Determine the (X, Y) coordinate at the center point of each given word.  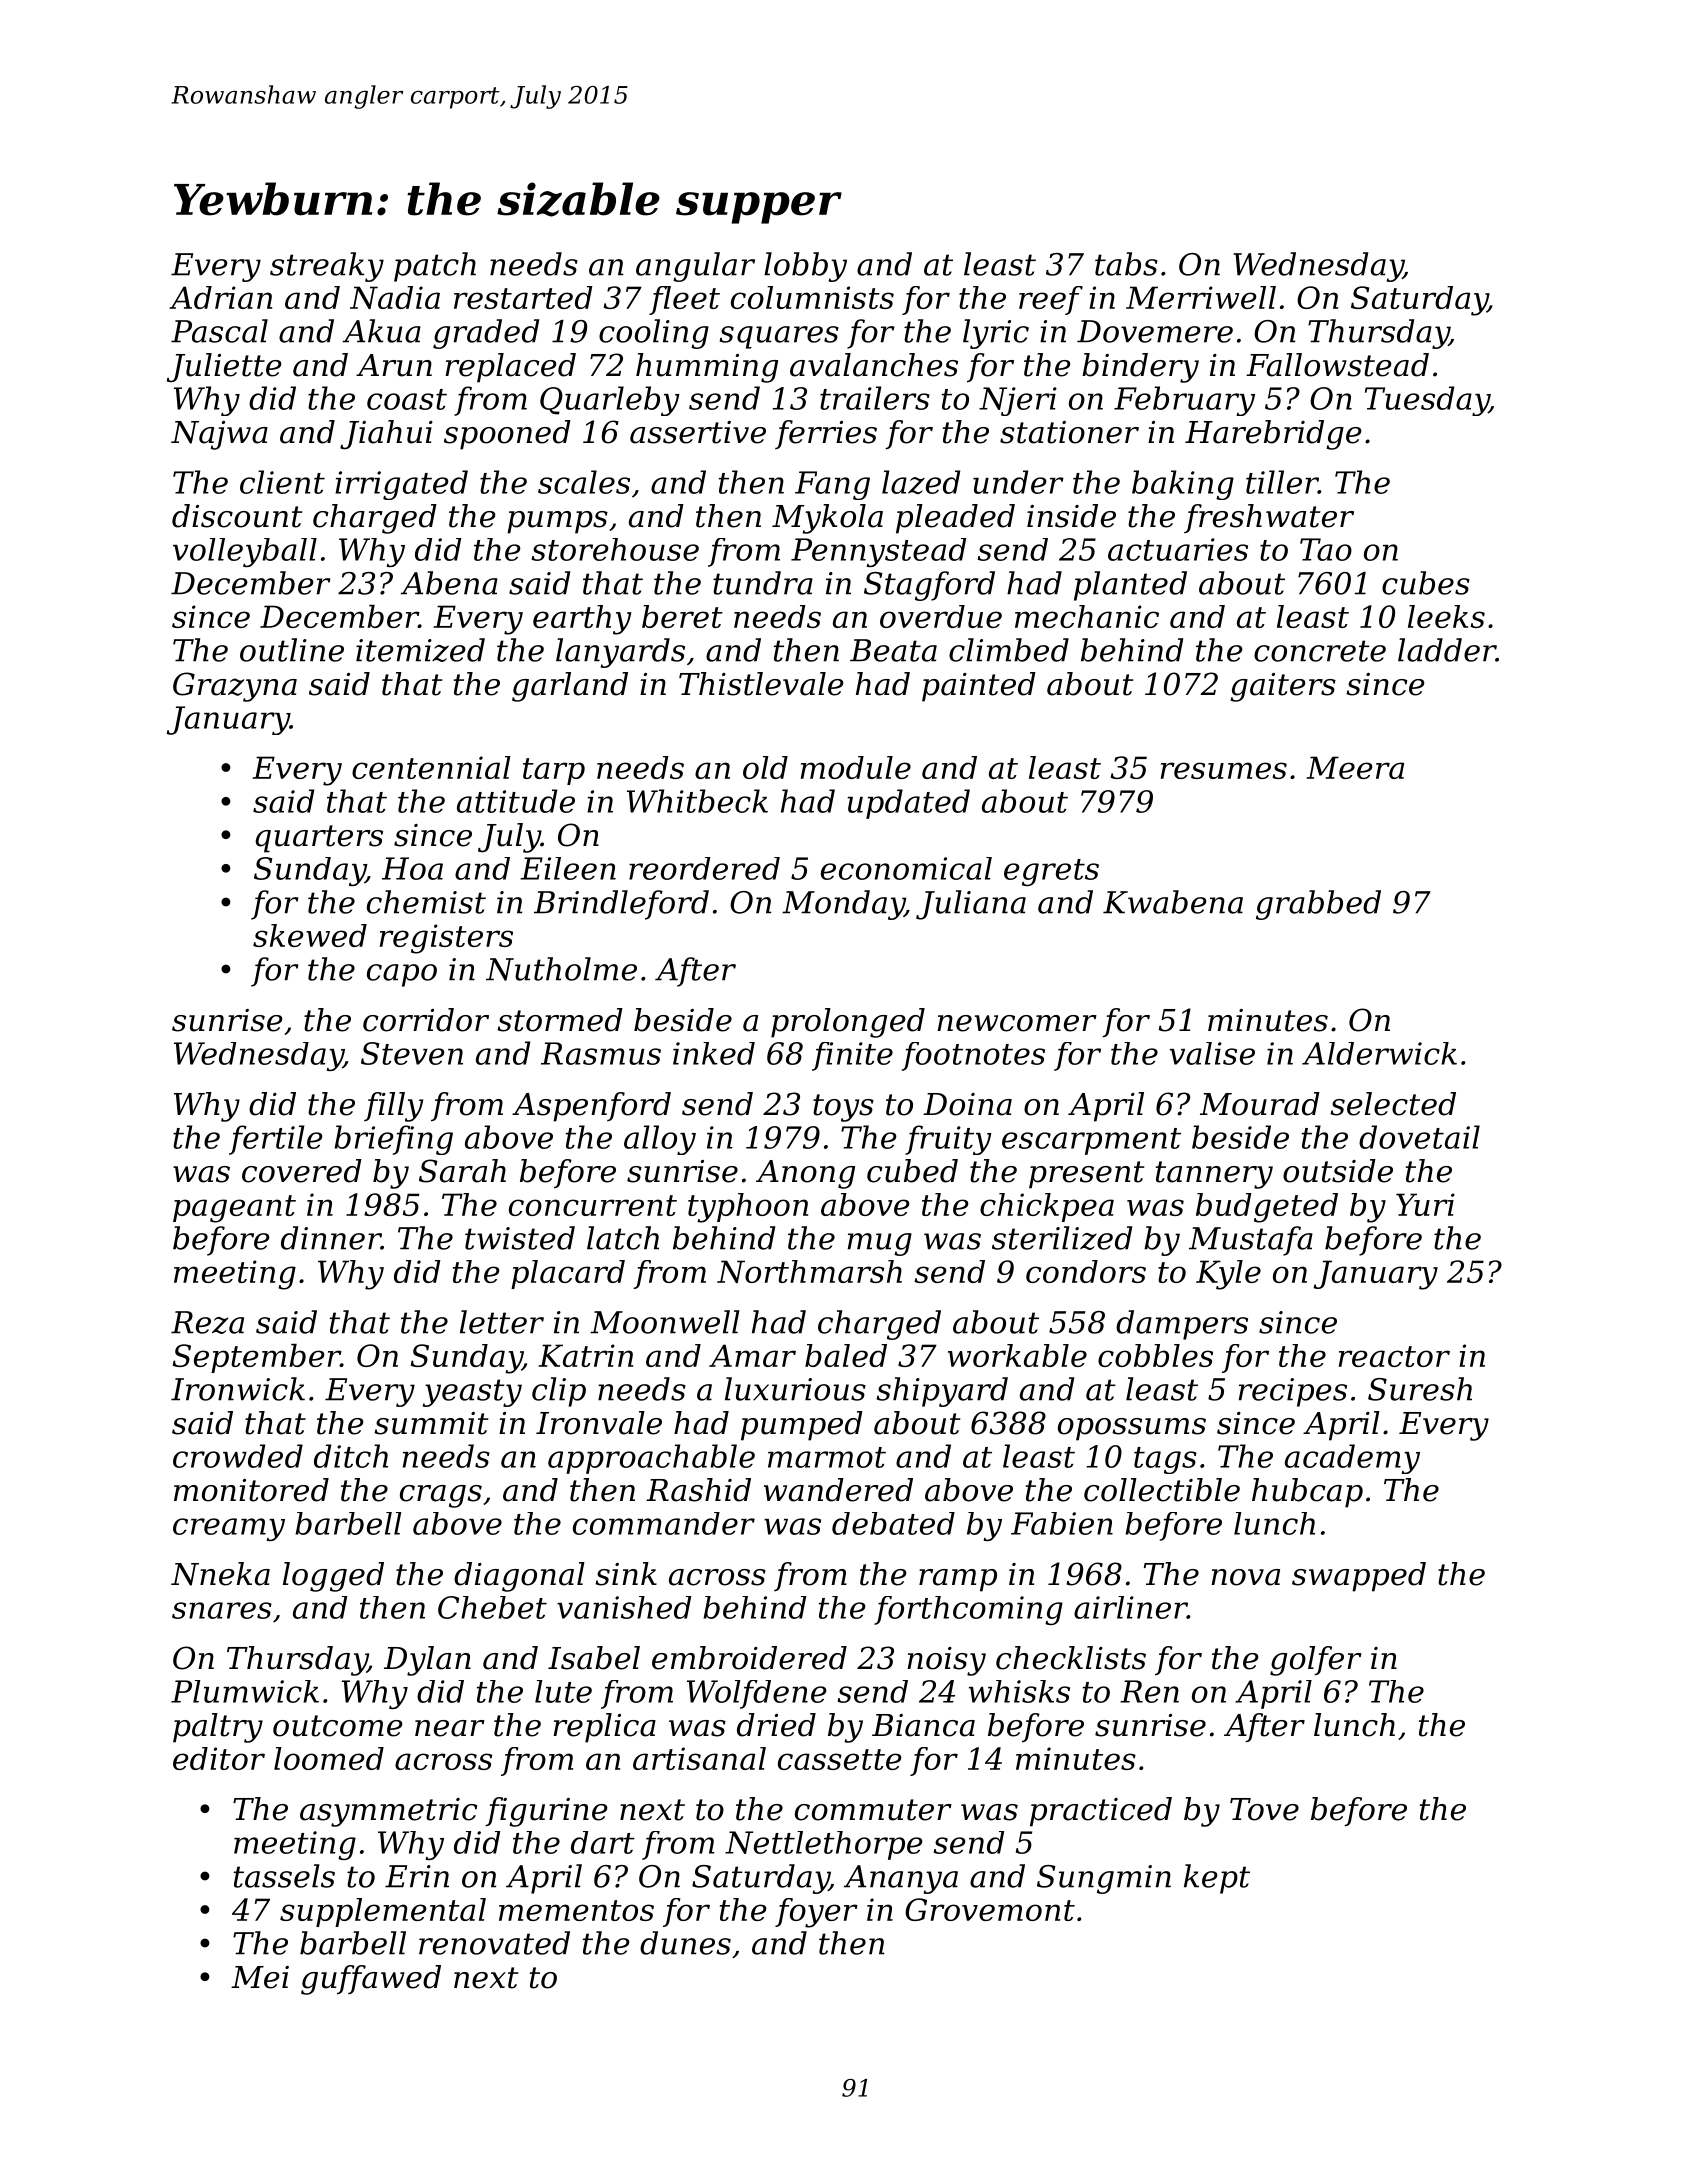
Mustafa (1251, 1241)
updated (908, 804)
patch (435, 267)
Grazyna (235, 687)
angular (695, 267)
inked (714, 1053)
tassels (284, 1876)
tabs (1126, 264)
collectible (1162, 1490)
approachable (651, 1459)
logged (333, 1577)
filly (393, 1107)
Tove (1264, 1809)
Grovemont (990, 1909)
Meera (1355, 767)
